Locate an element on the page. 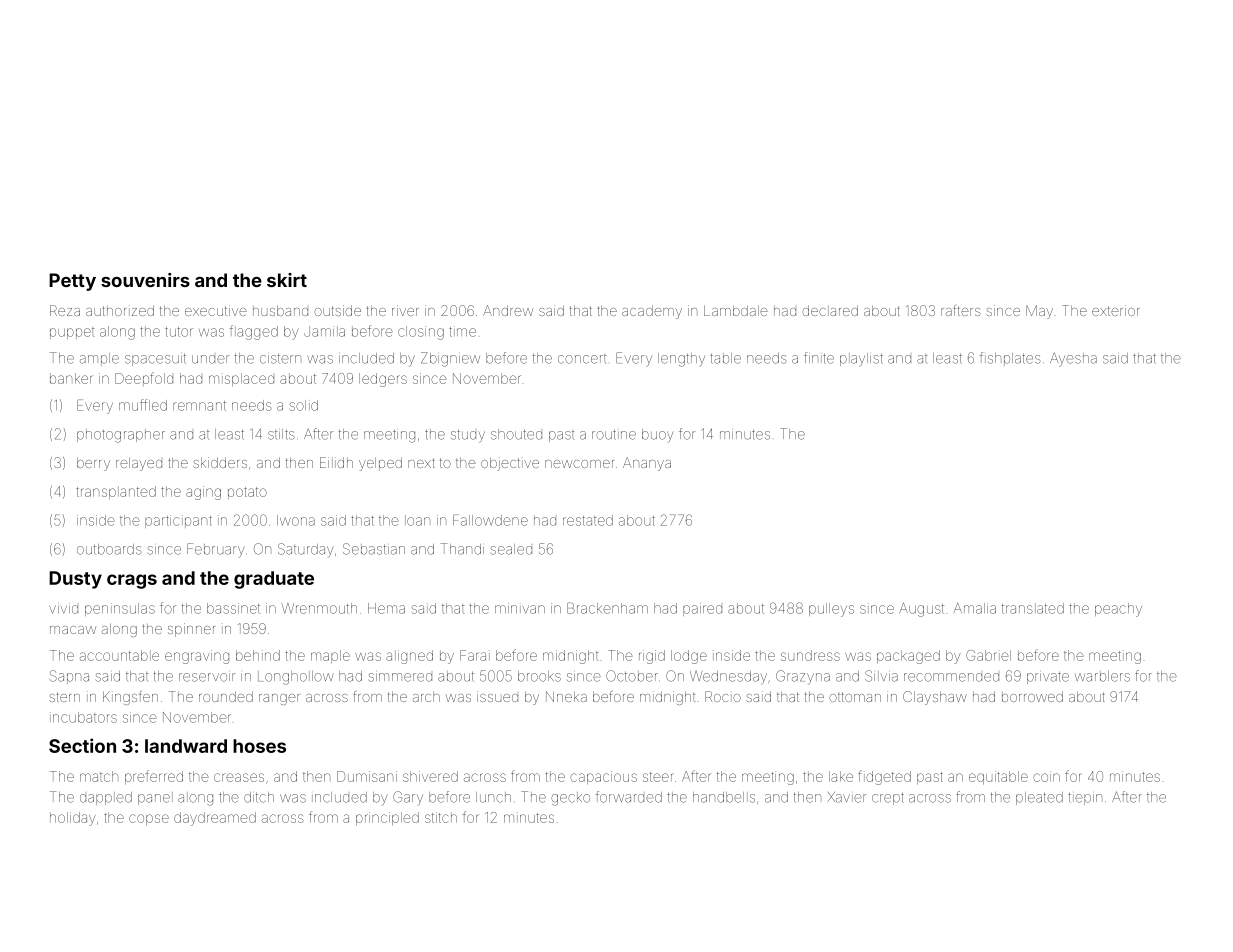  creases is located at coordinates (239, 777).
